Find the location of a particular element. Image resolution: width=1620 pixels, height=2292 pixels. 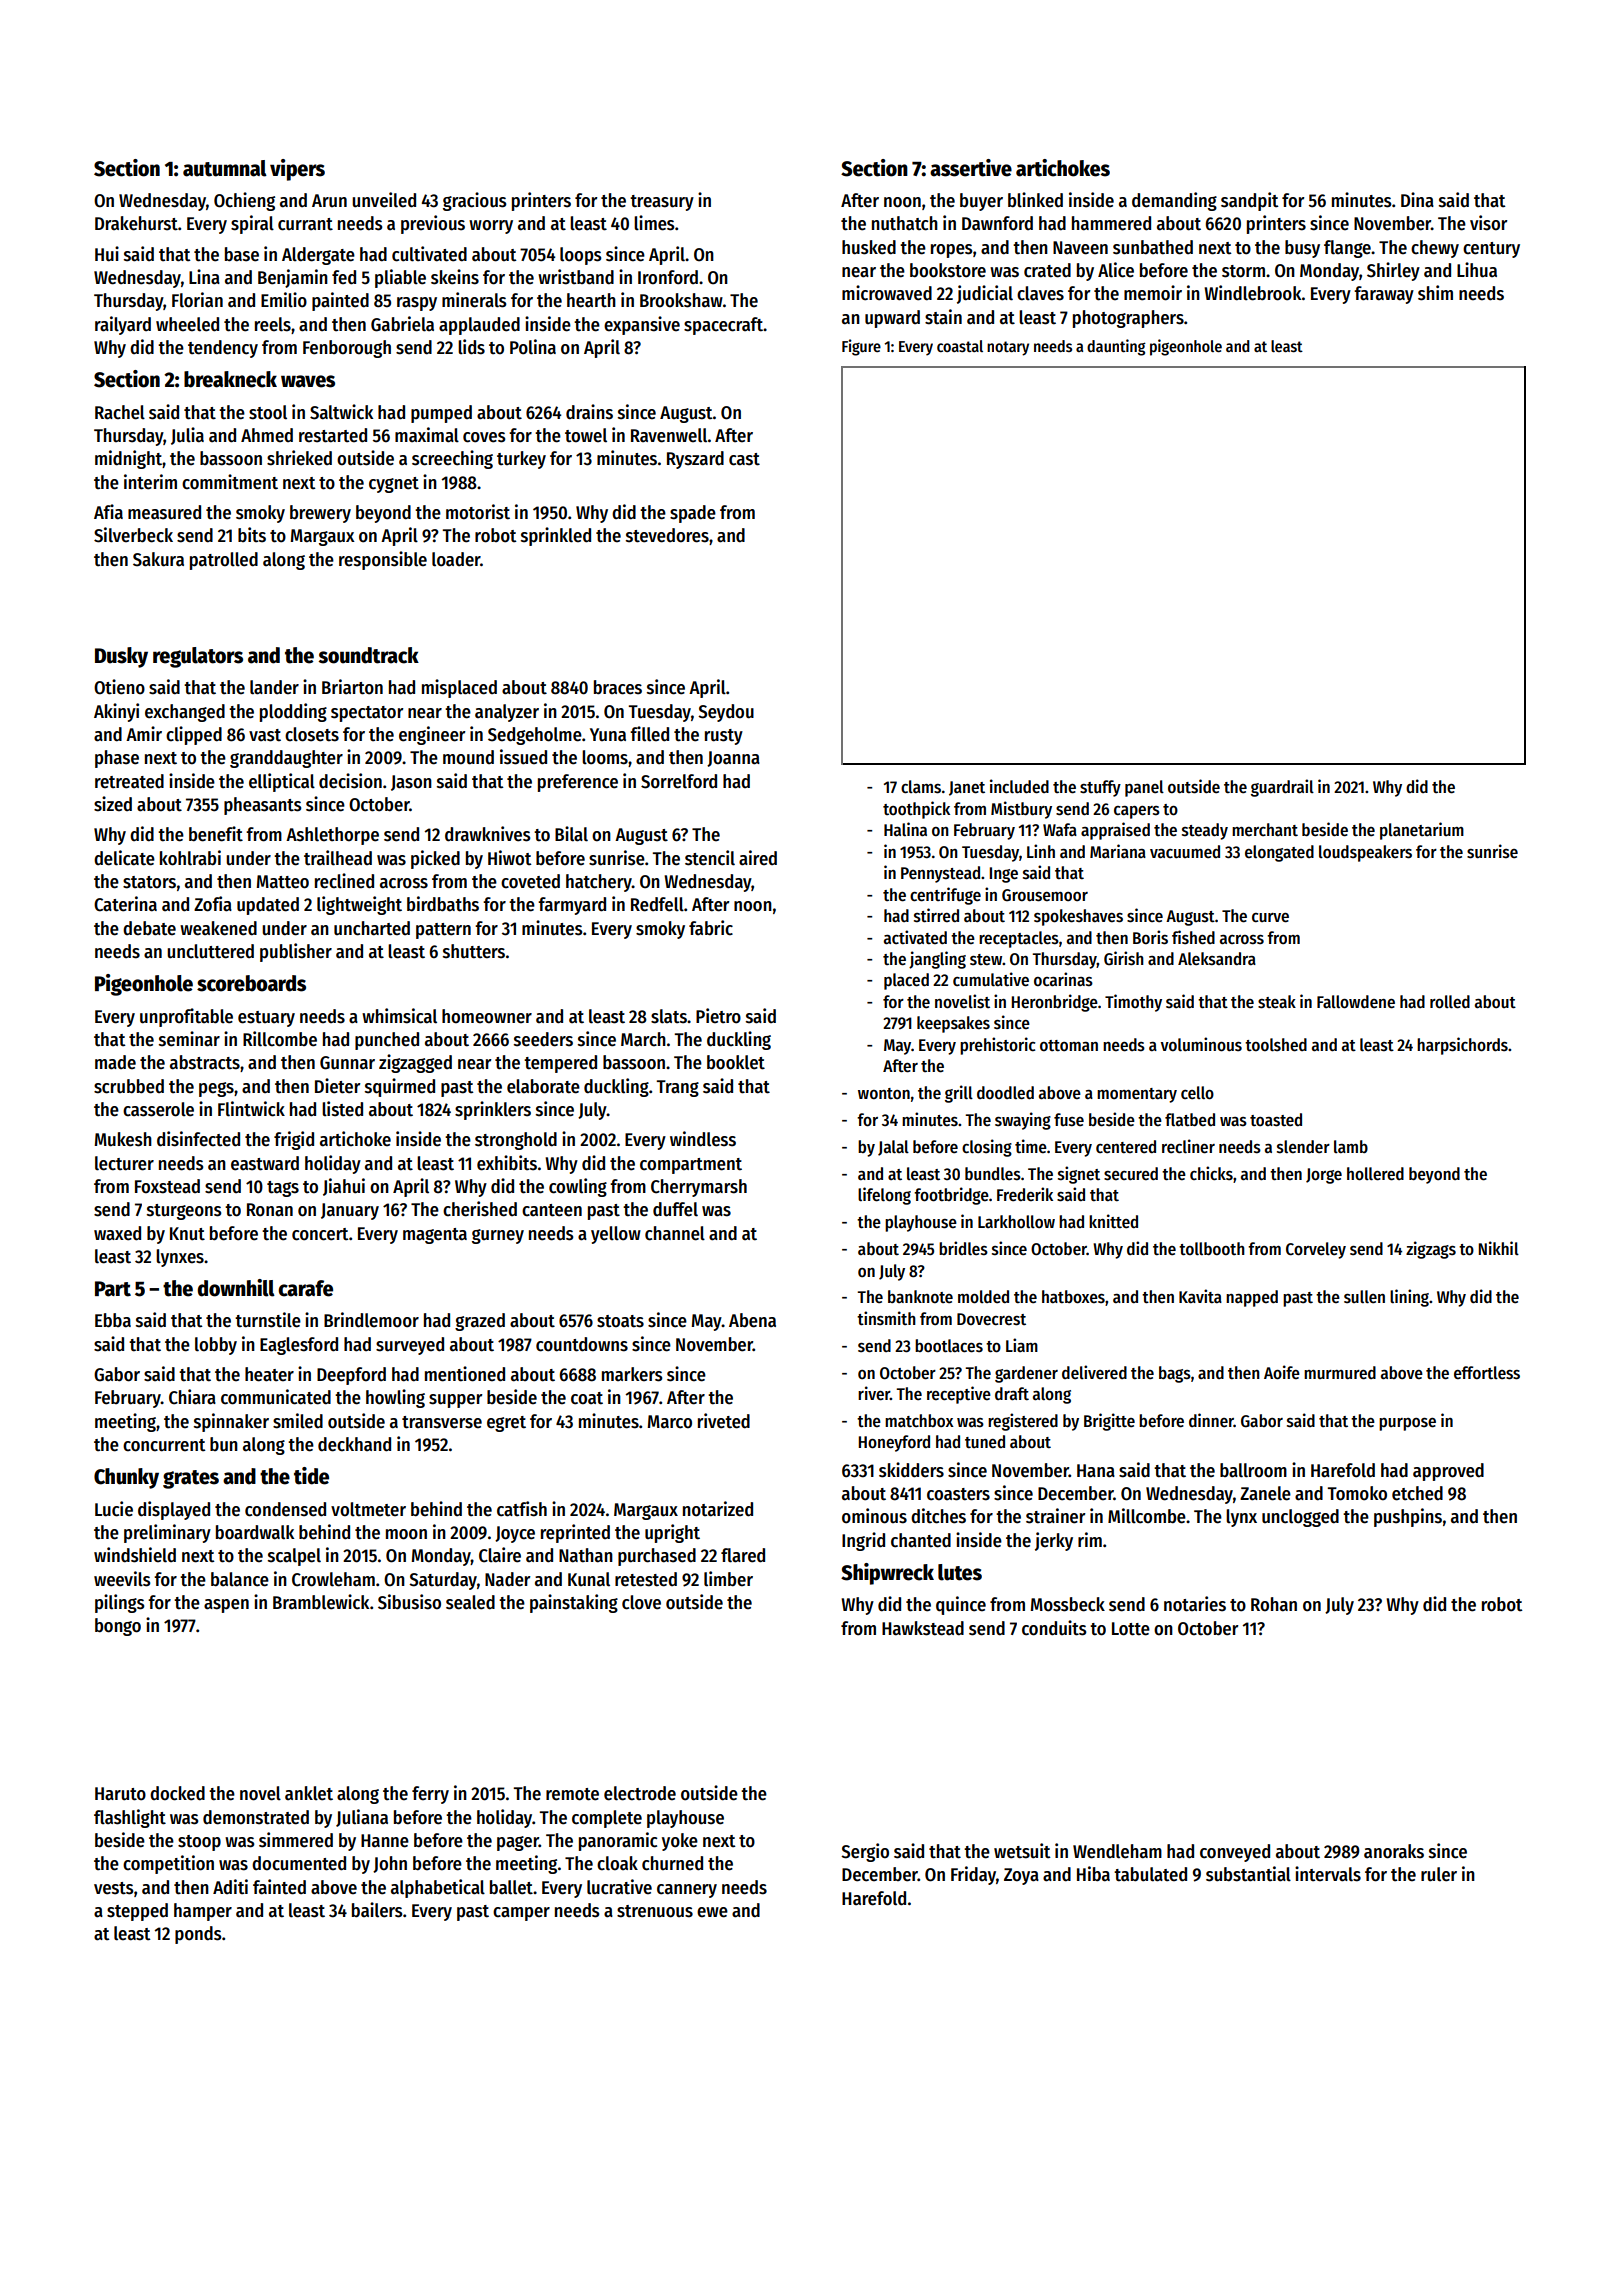

planetarium is located at coordinates (1422, 831).
